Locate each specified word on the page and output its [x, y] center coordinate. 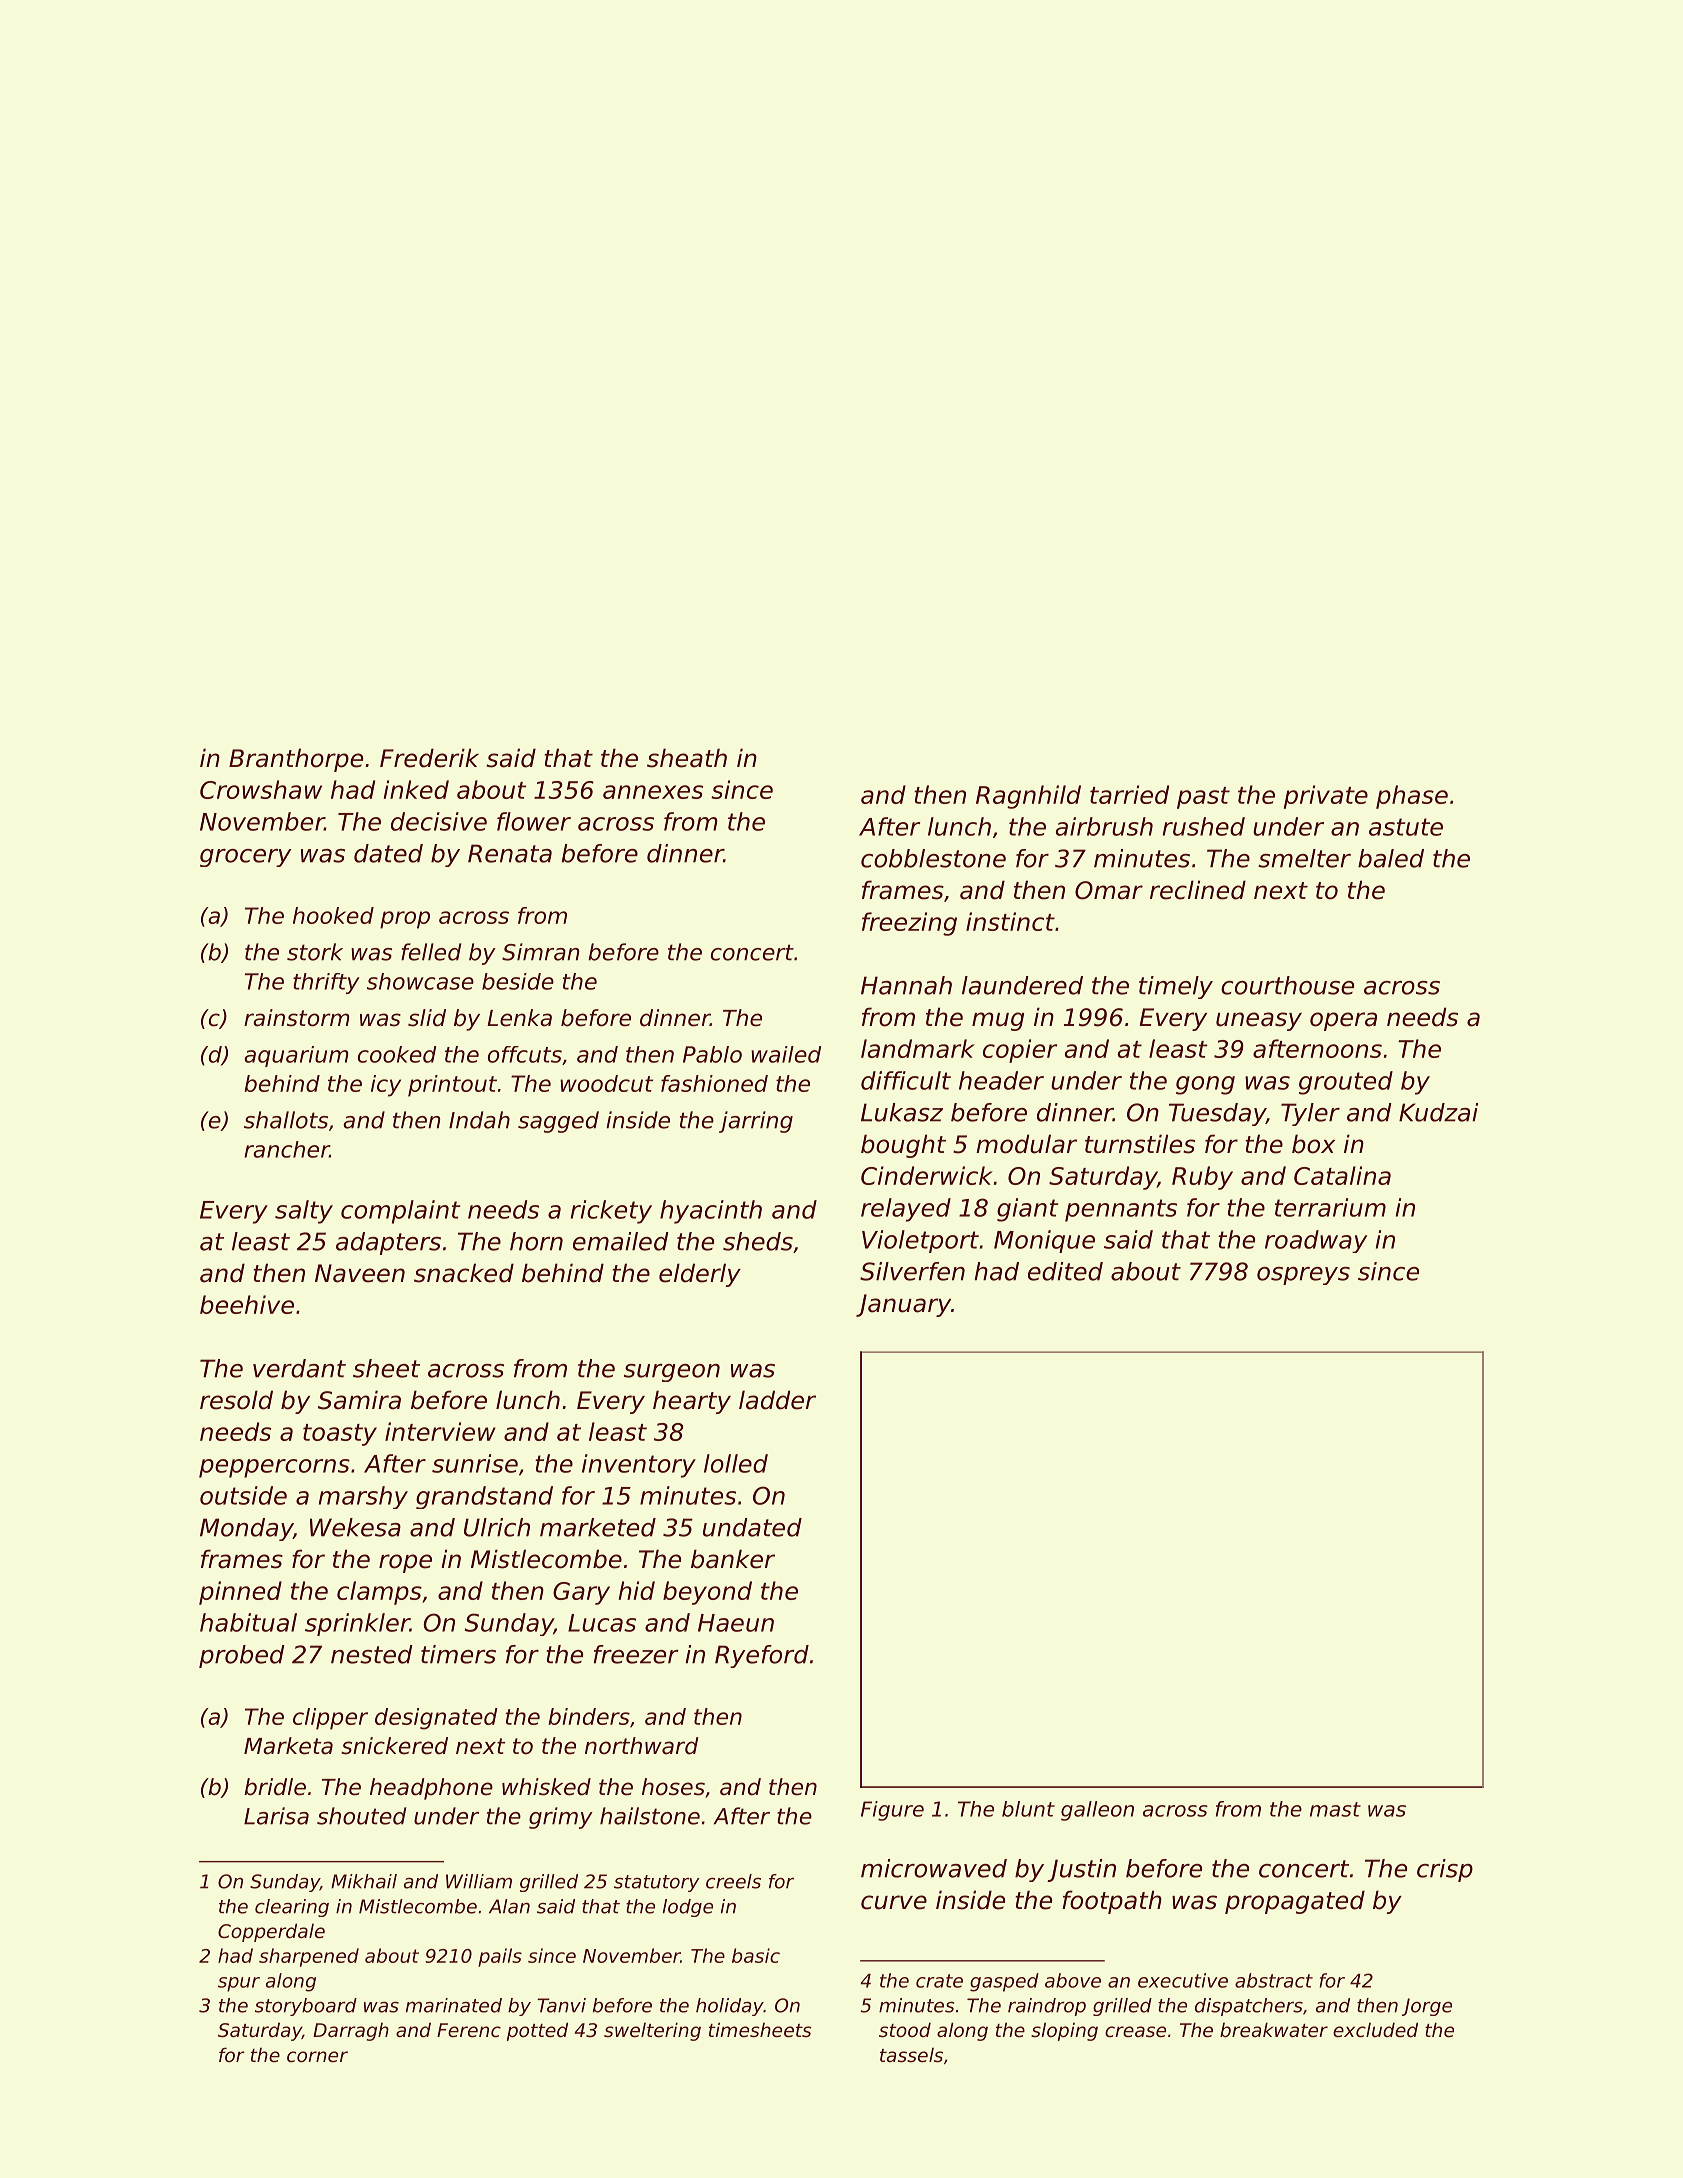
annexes [653, 792]
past [1203, 798]
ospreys [1303, 1276]
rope [405, 1563]
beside [518, 981]
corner [317, 2056]
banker [733, 1559]
